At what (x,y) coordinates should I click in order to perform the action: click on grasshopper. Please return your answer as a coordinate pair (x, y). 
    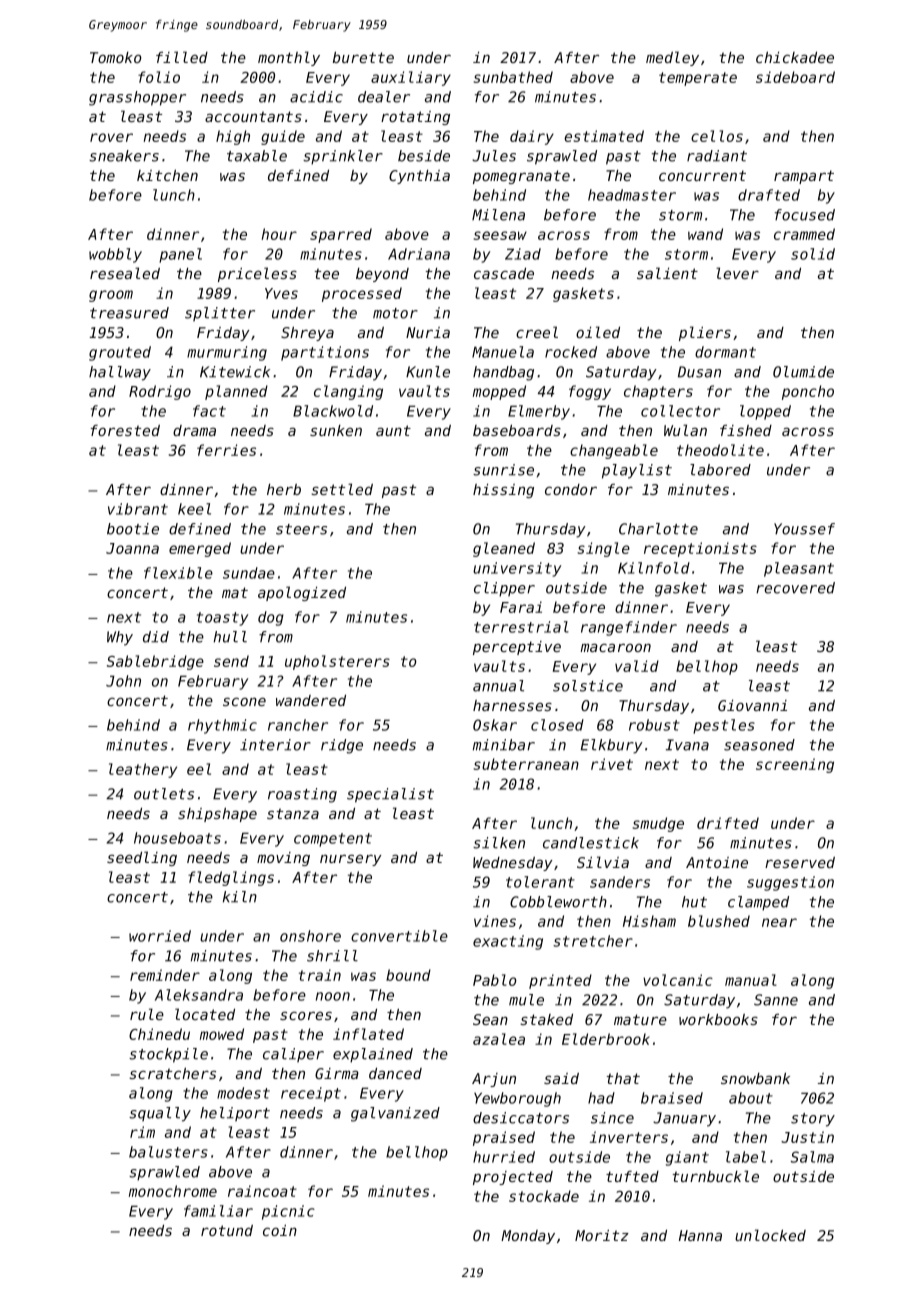
    Looking at the image, I should click on (137, 98).
